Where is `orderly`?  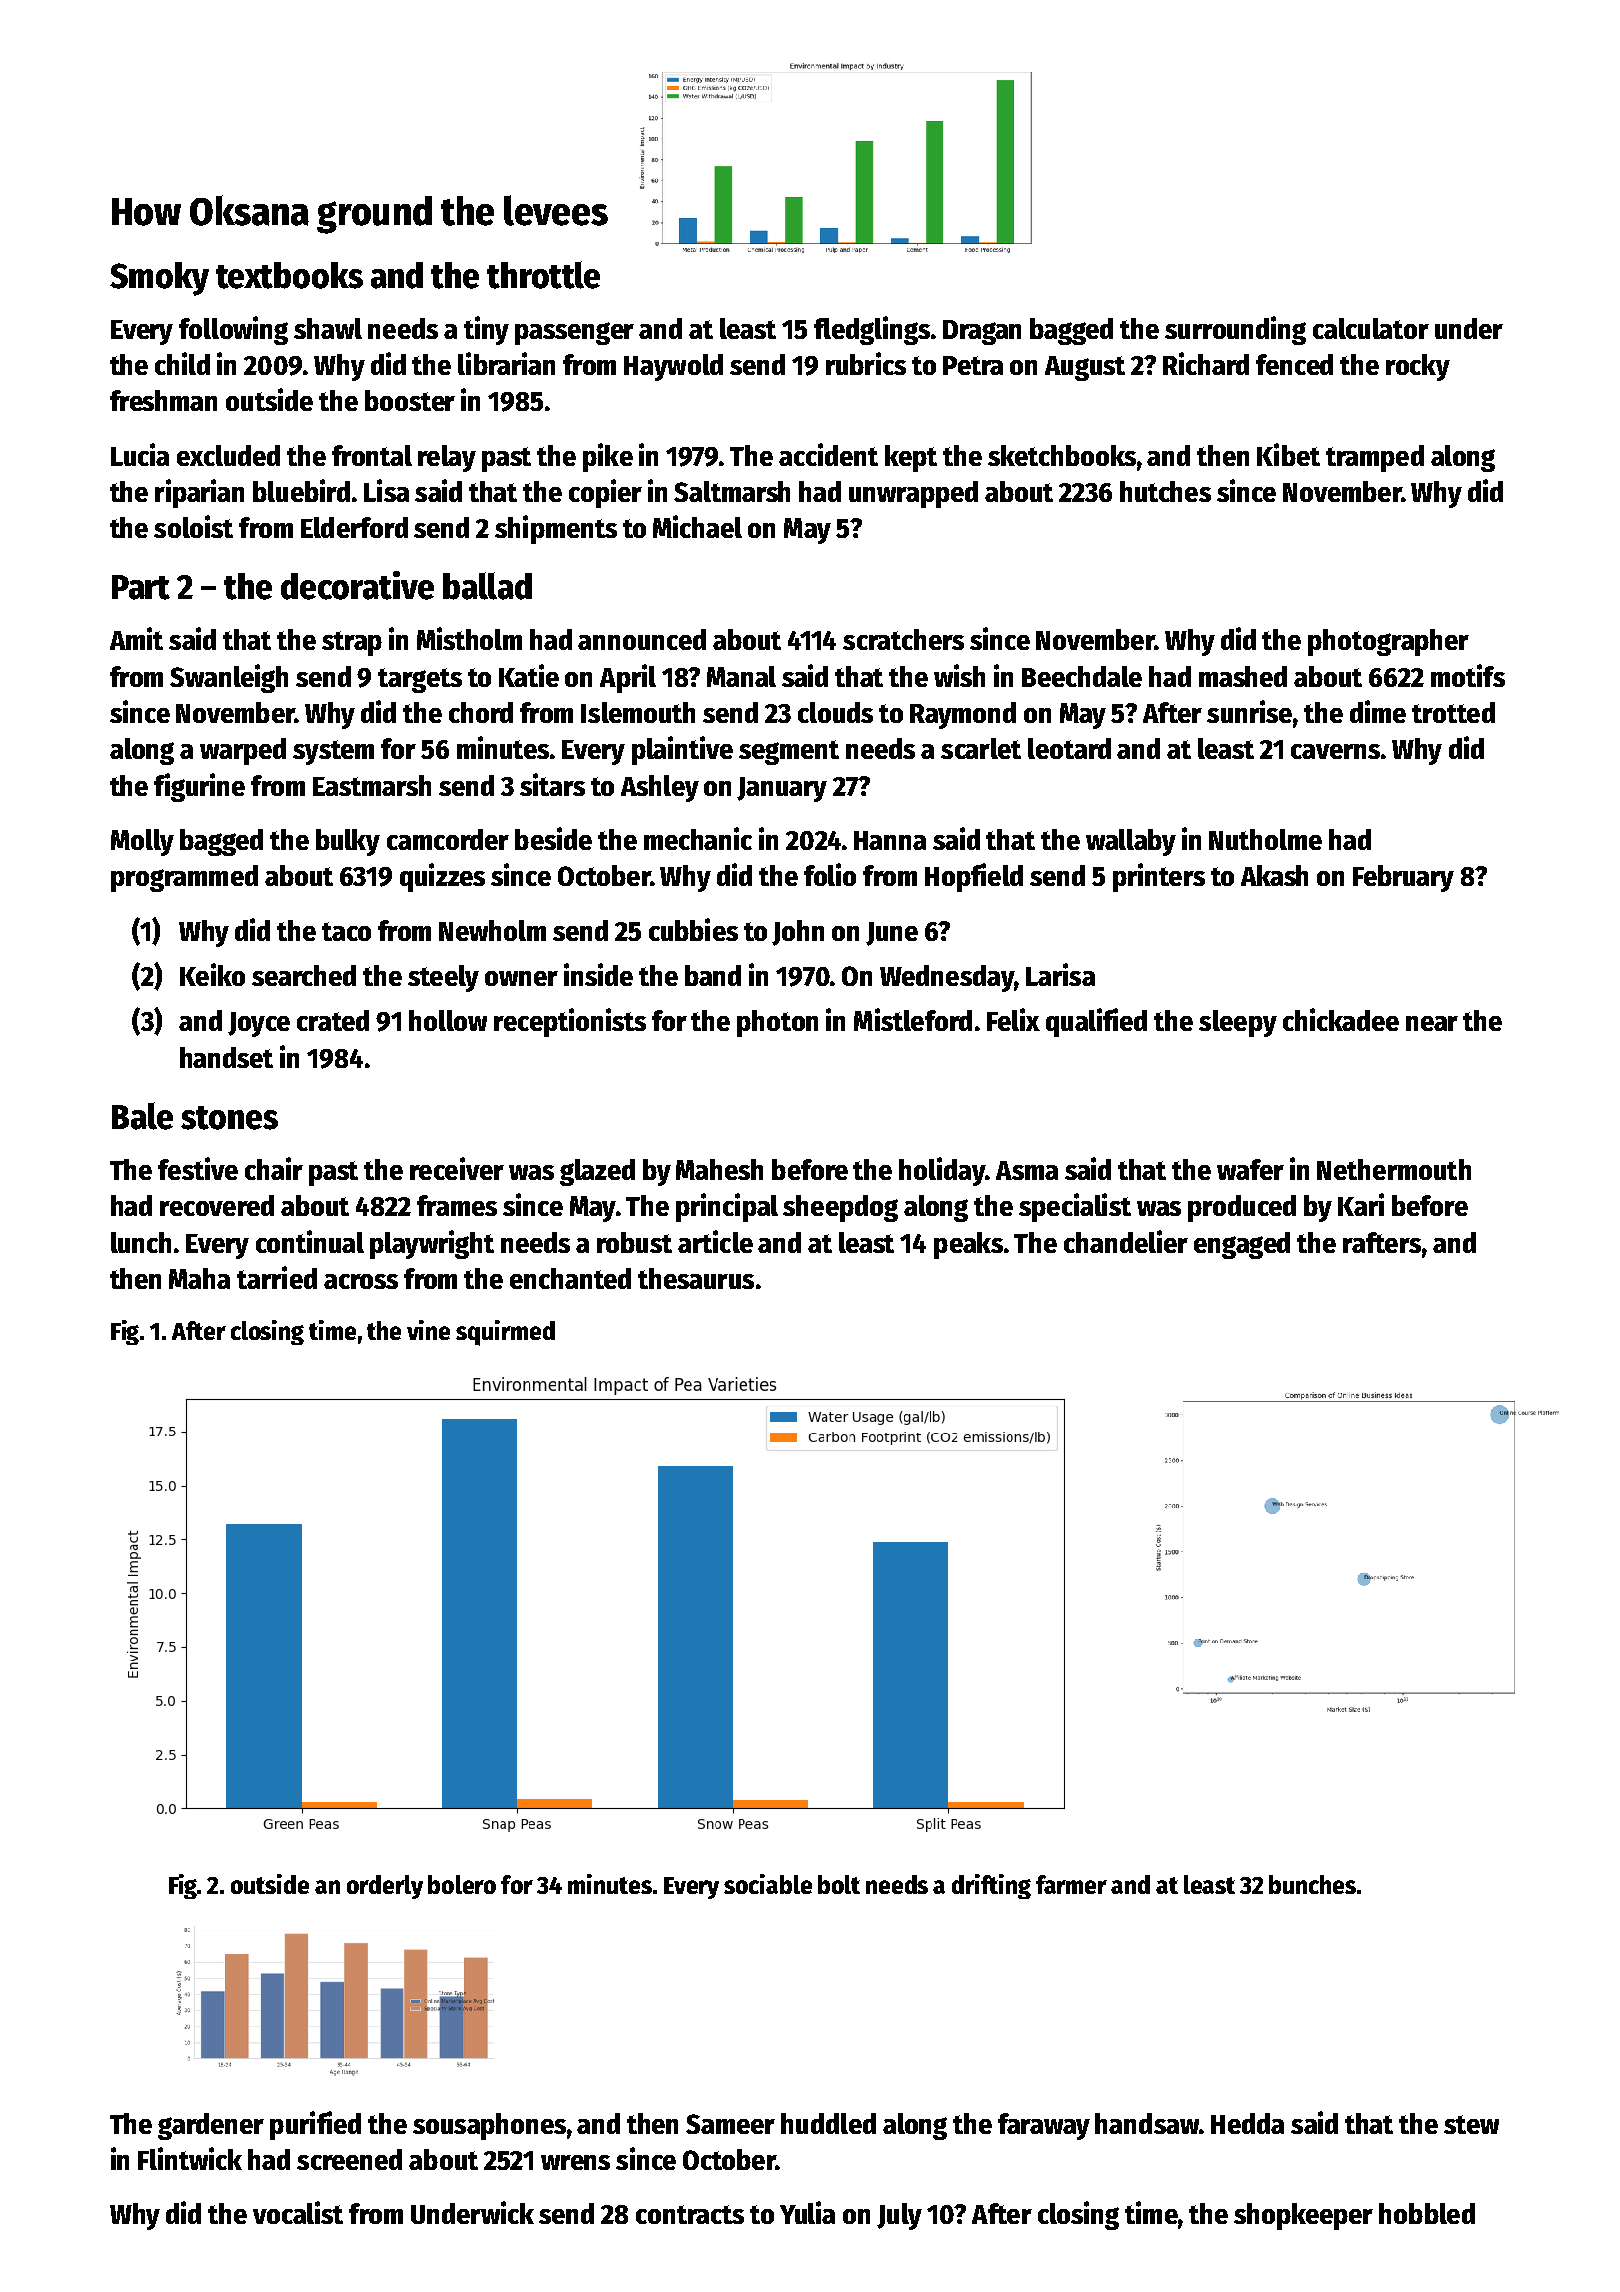 orderly is located at coordinates (385, 1887).
